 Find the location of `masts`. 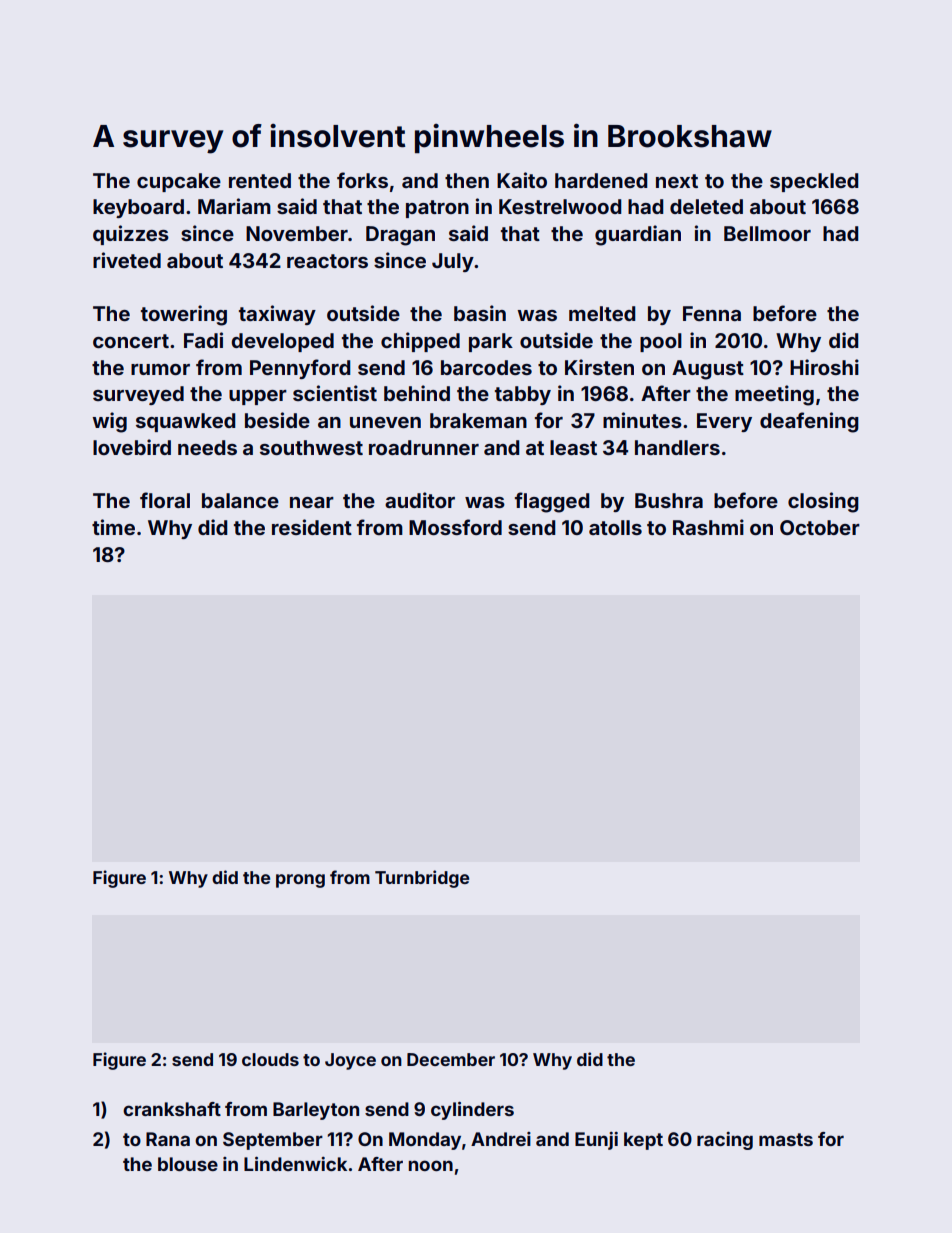

masts is located at coordinates (786, 1139).
